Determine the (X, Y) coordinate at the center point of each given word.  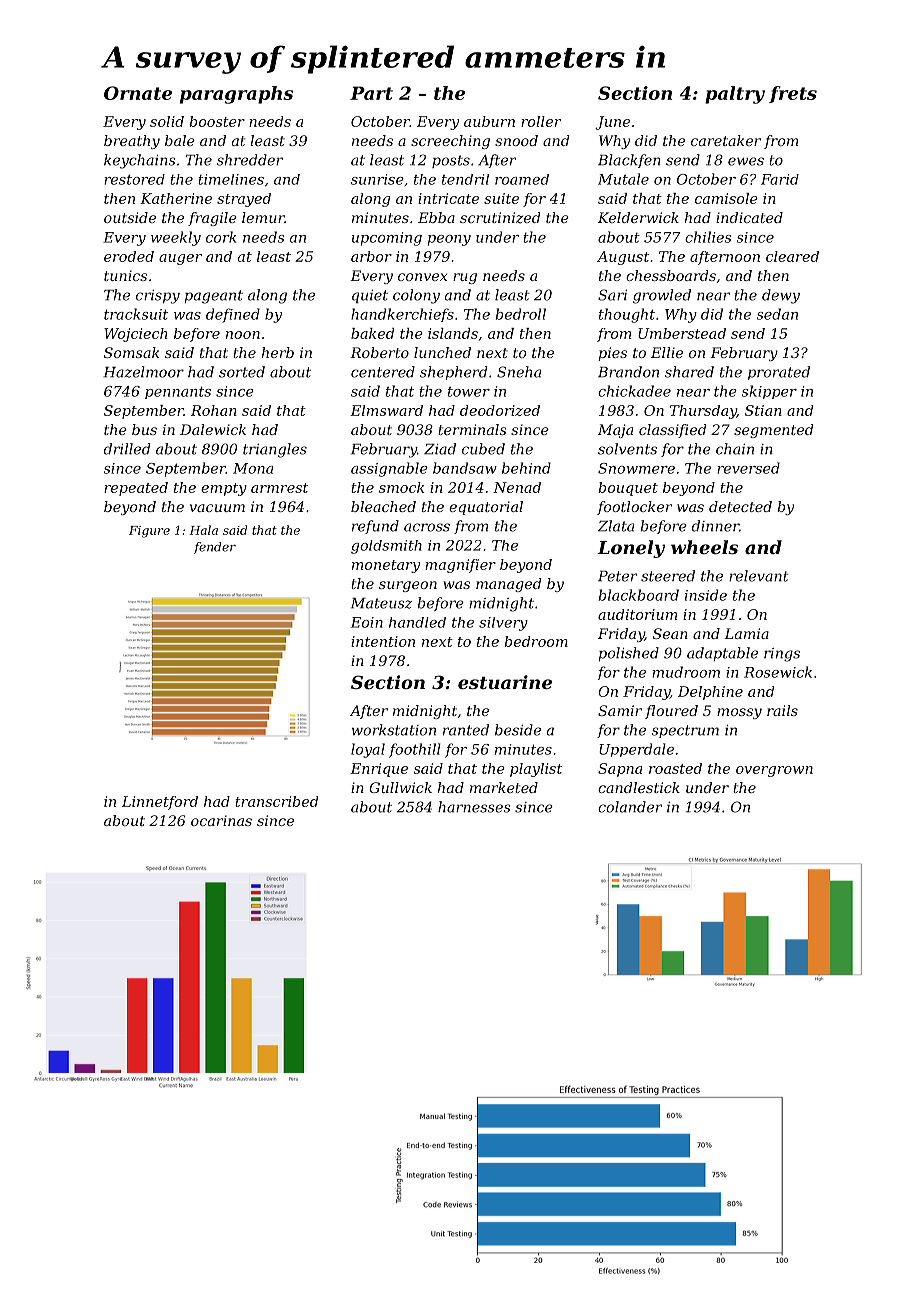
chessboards (671, 275)
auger (180, 259)
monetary (386, 566)
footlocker (634, 508)
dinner (715, 526)
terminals (472, 429)
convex (422, 277)
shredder (250, 160)
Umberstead (682, 333)
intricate (448, 198)
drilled (127, 449)
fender (215, 548)
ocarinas (221, 820)
